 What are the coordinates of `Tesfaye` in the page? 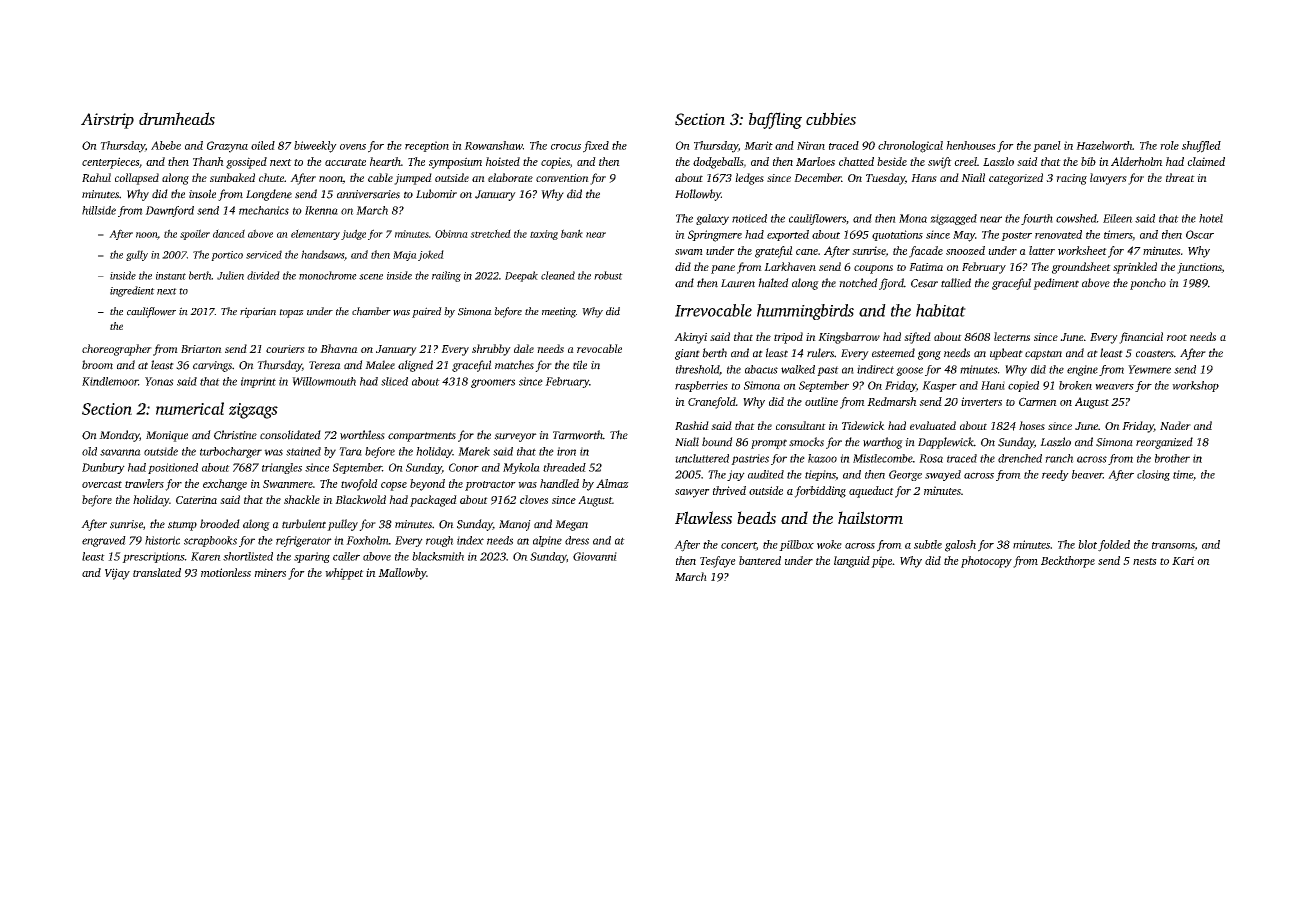 It's located at (718, 562).
